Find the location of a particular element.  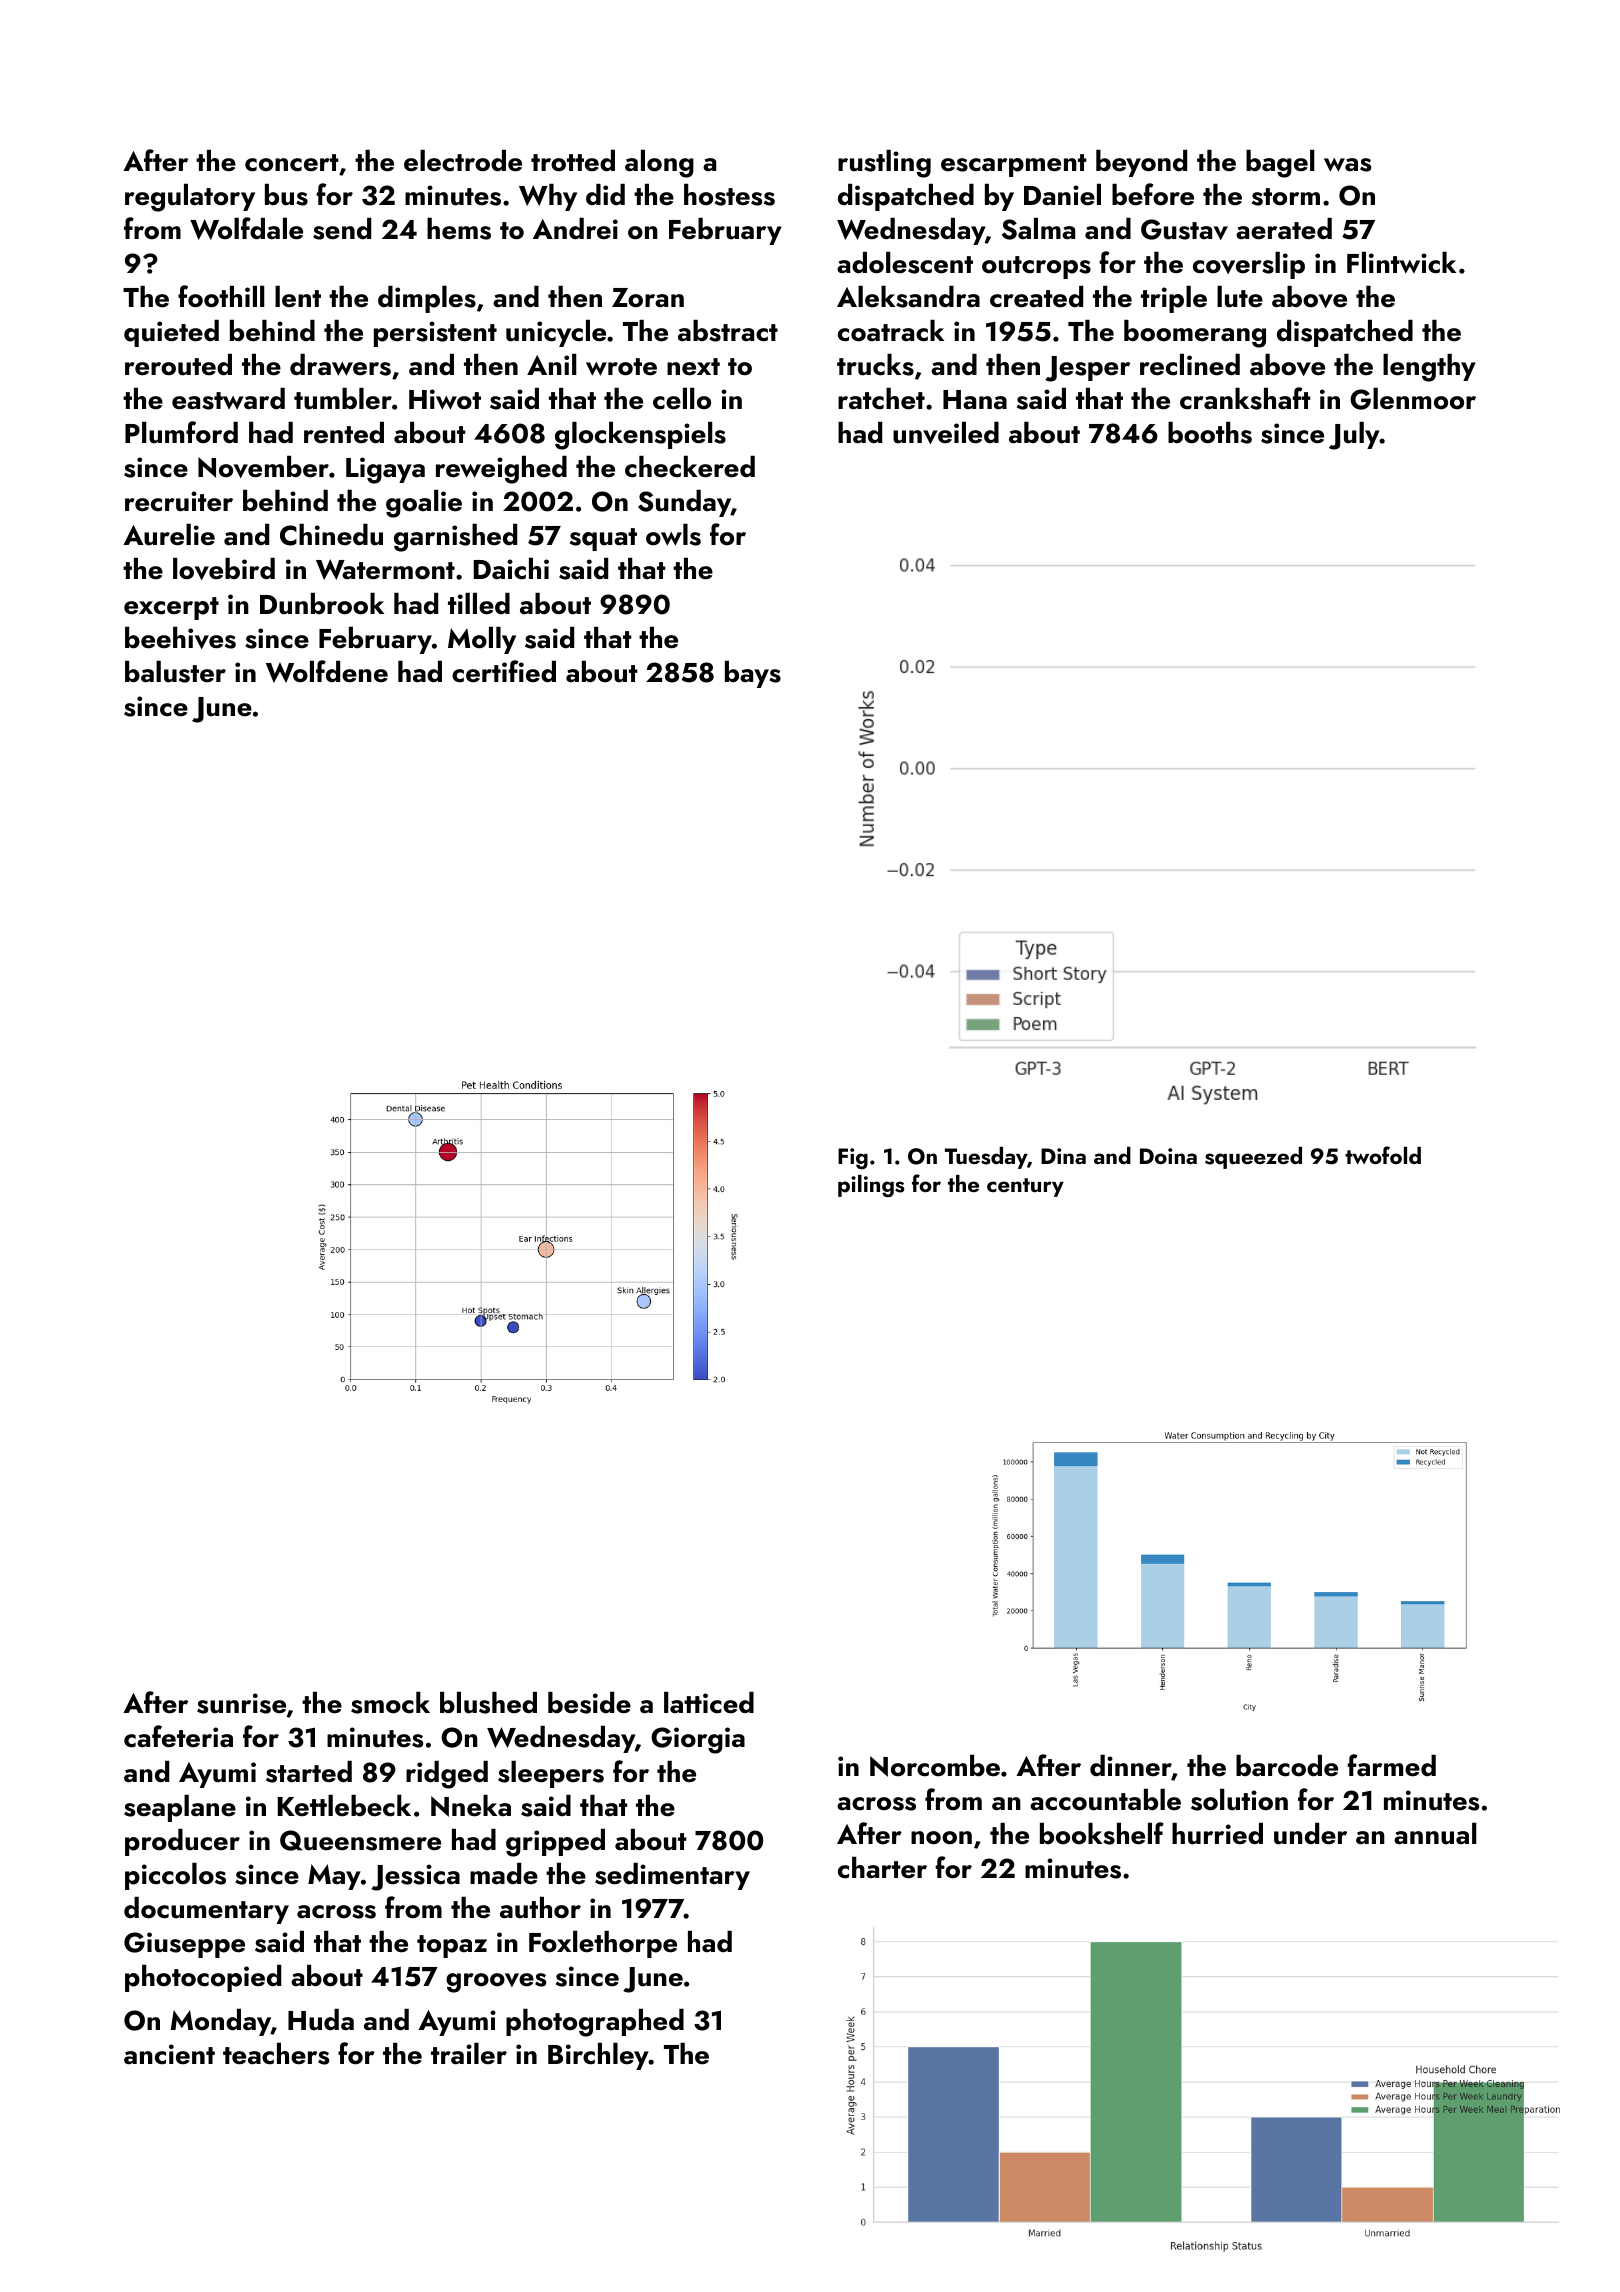

cafeteria is located at coordinates (178, 1736).
